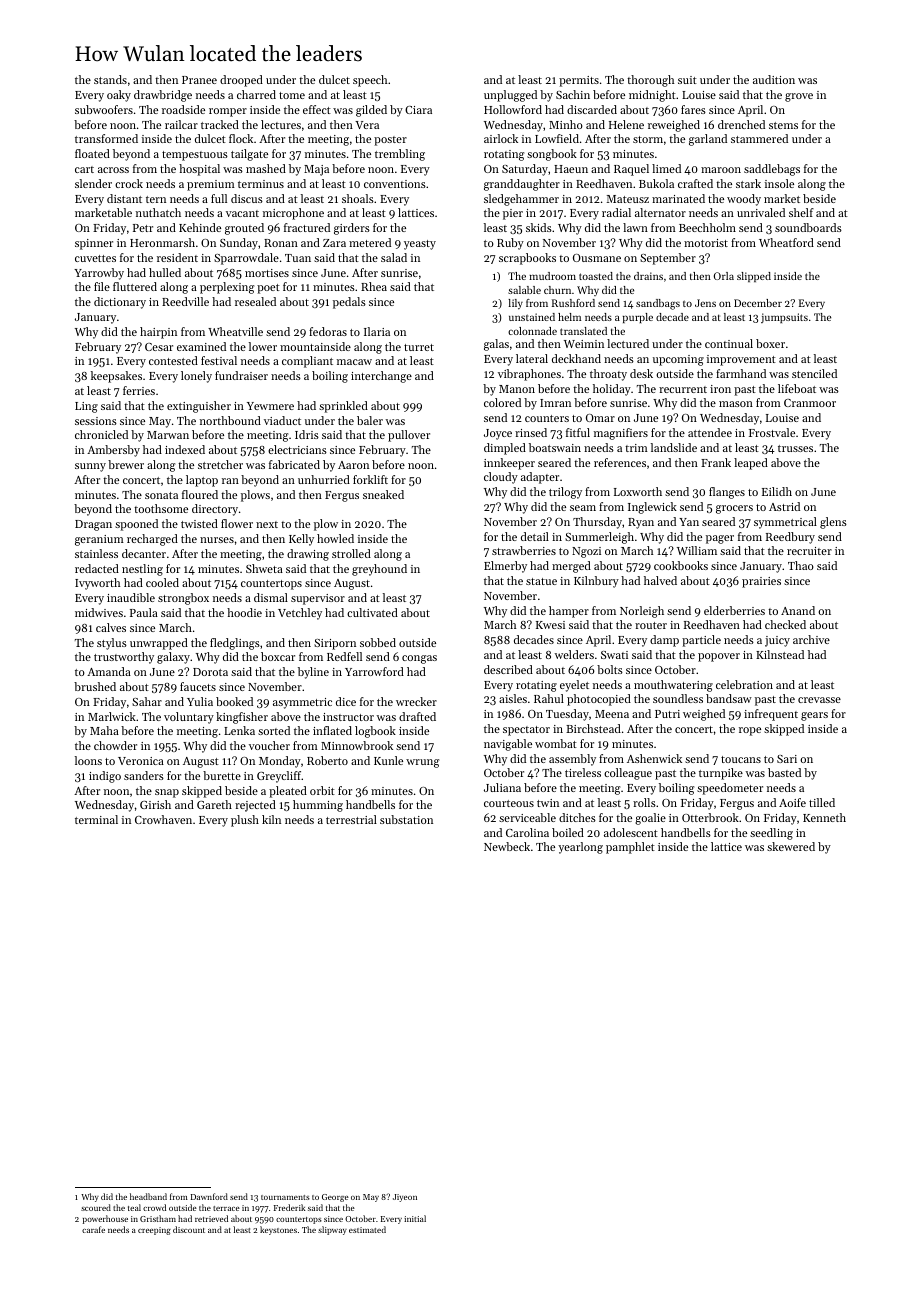 The width and height of the screenshot is (924, 1308). Describe the element at coordinates (274, 730) in the screenshot. I see `sorted` at that location.
